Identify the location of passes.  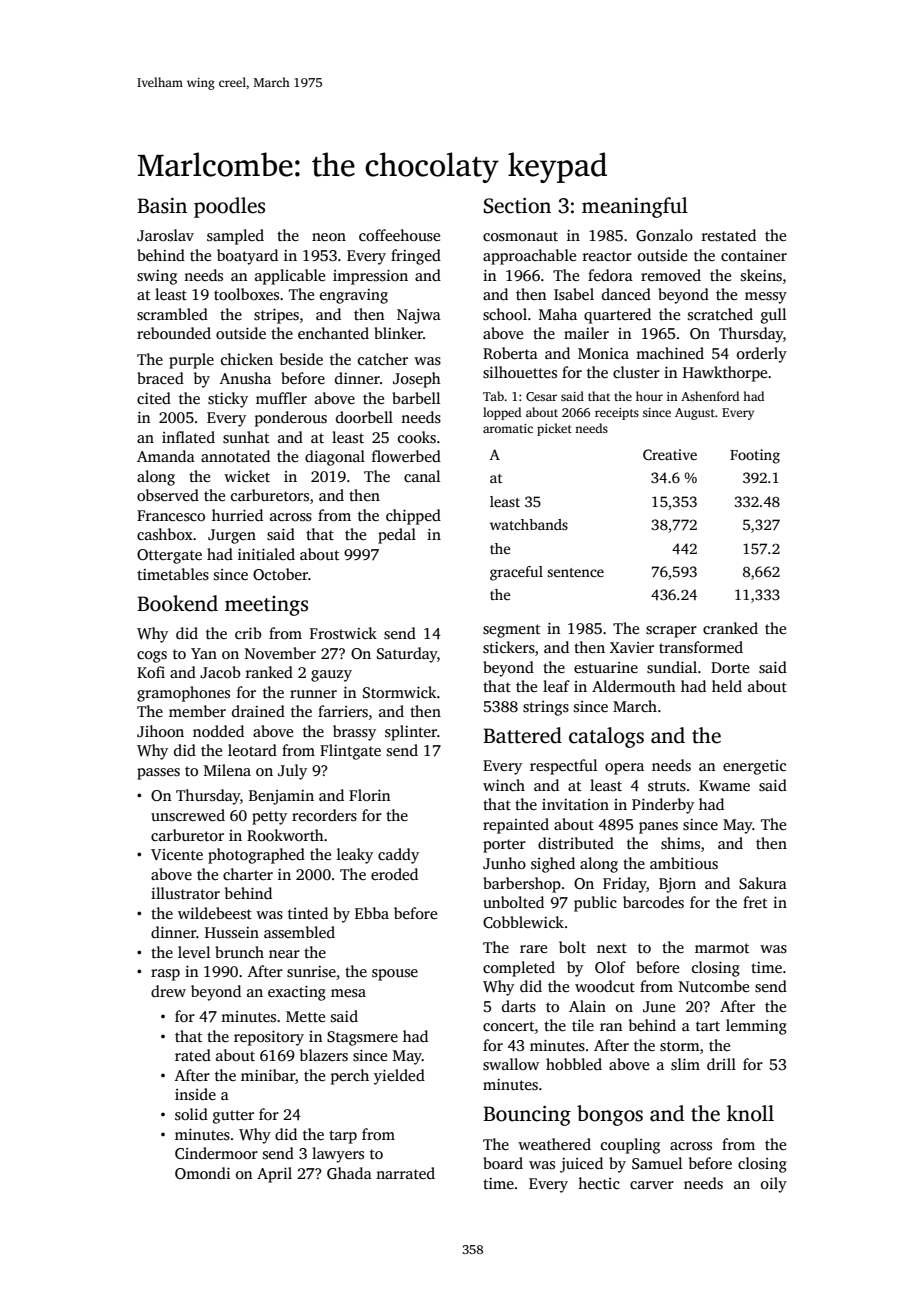
(158, 774).
